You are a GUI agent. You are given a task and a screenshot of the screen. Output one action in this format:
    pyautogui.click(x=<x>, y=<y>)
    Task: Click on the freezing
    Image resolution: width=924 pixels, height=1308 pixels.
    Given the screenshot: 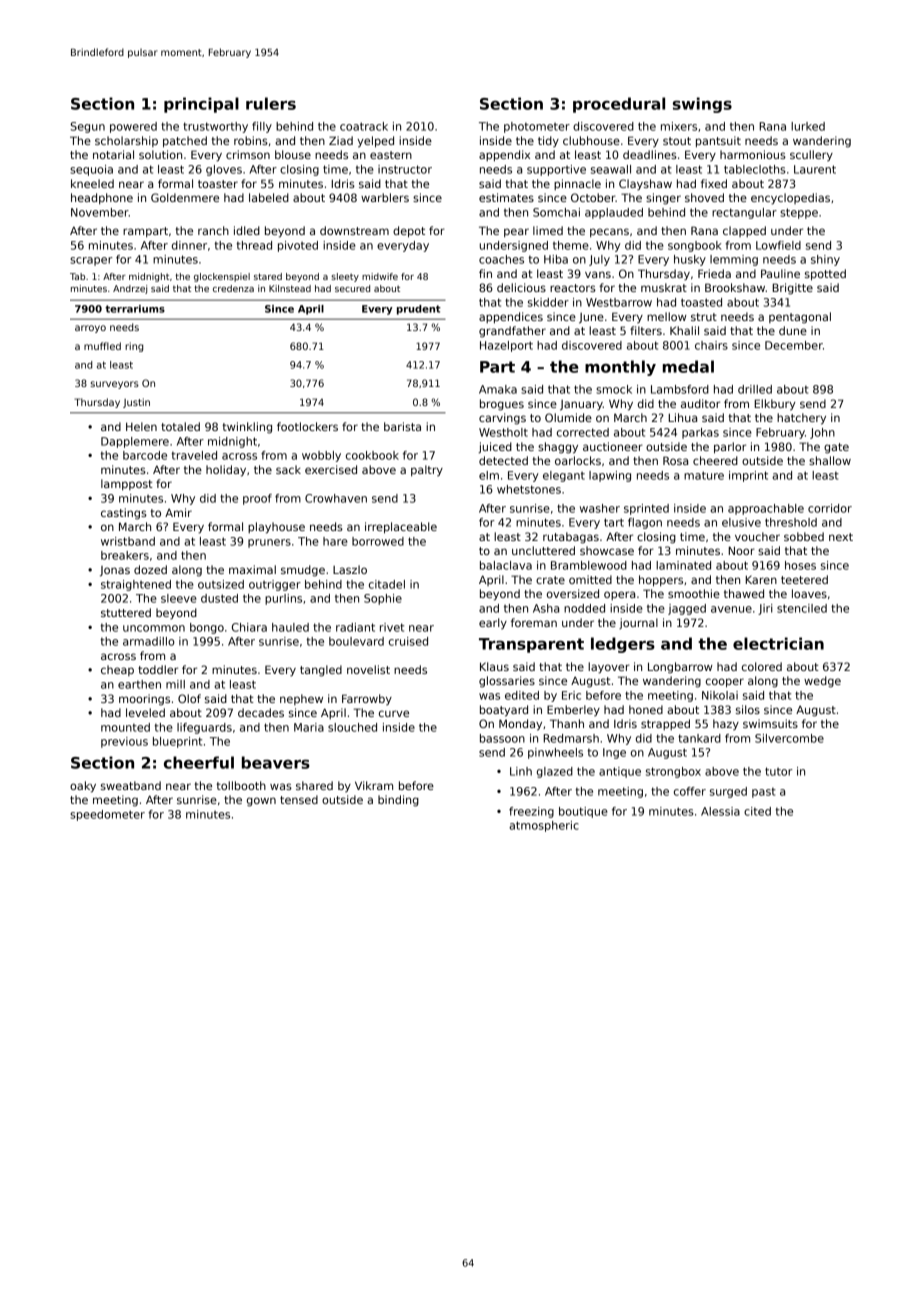 What is the action you would take?
    pyautogui.click(x=531, y=812)
